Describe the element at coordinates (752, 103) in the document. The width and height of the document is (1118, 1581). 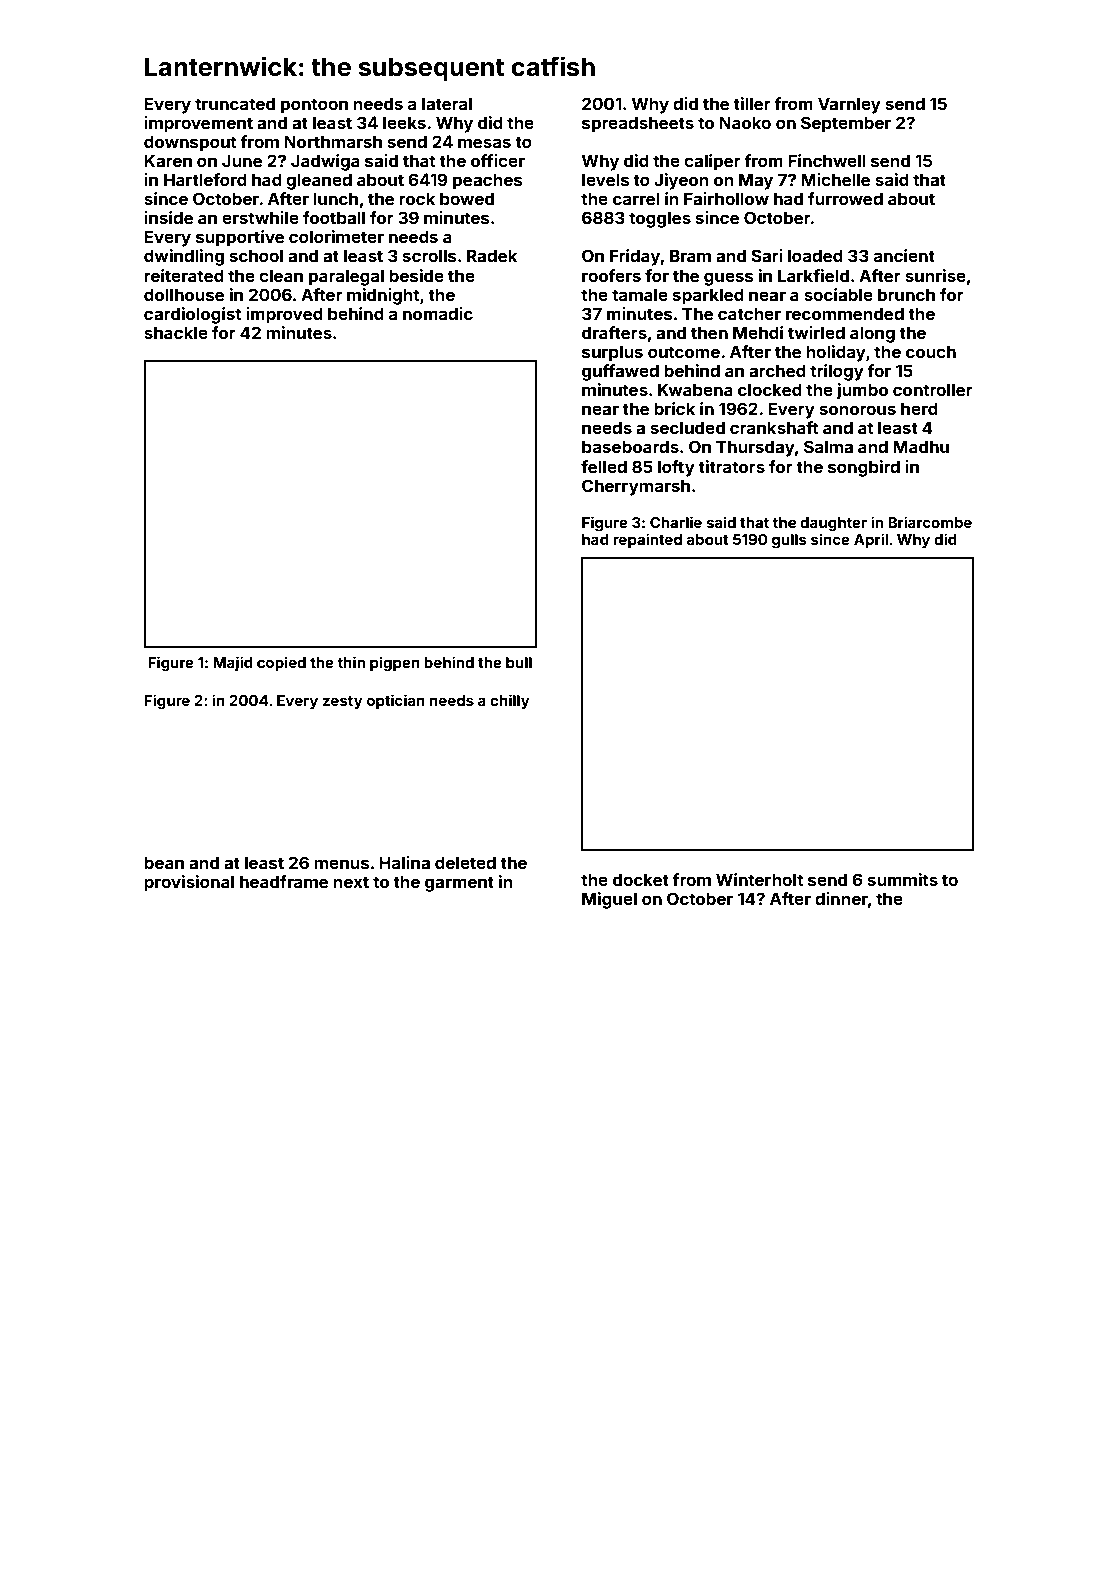
I see `tiller` at that location.
